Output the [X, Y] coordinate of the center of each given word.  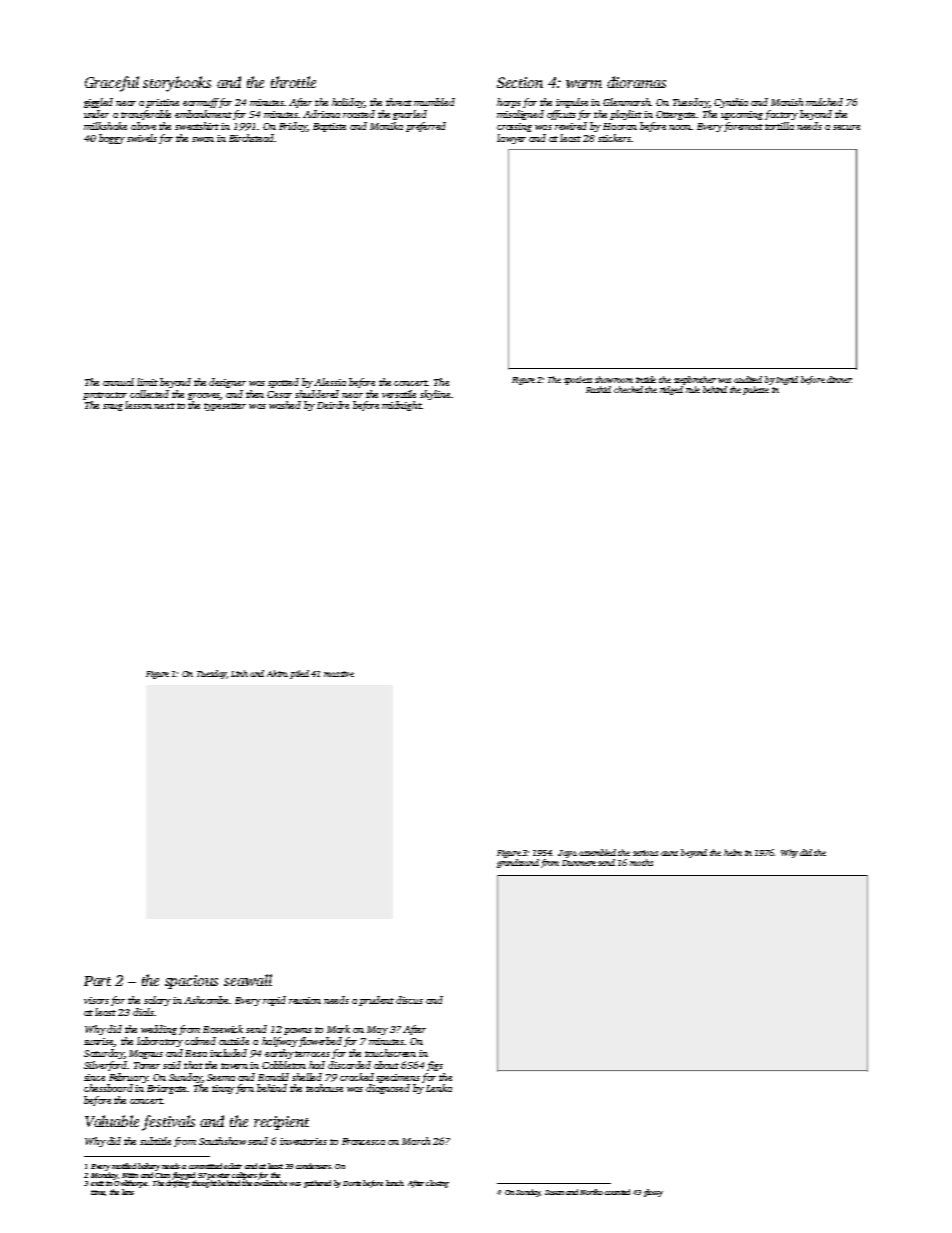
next [164, 406]
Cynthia [731, 103]
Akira [277, 673]
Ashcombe [206, 1000]
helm [733, 852]
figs [435, 1066]
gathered [317, 1184]
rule [693, 389]
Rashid [598, 389]
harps [509, 103]
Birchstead [252, 138]
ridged [671, 390]
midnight [401, 406]
